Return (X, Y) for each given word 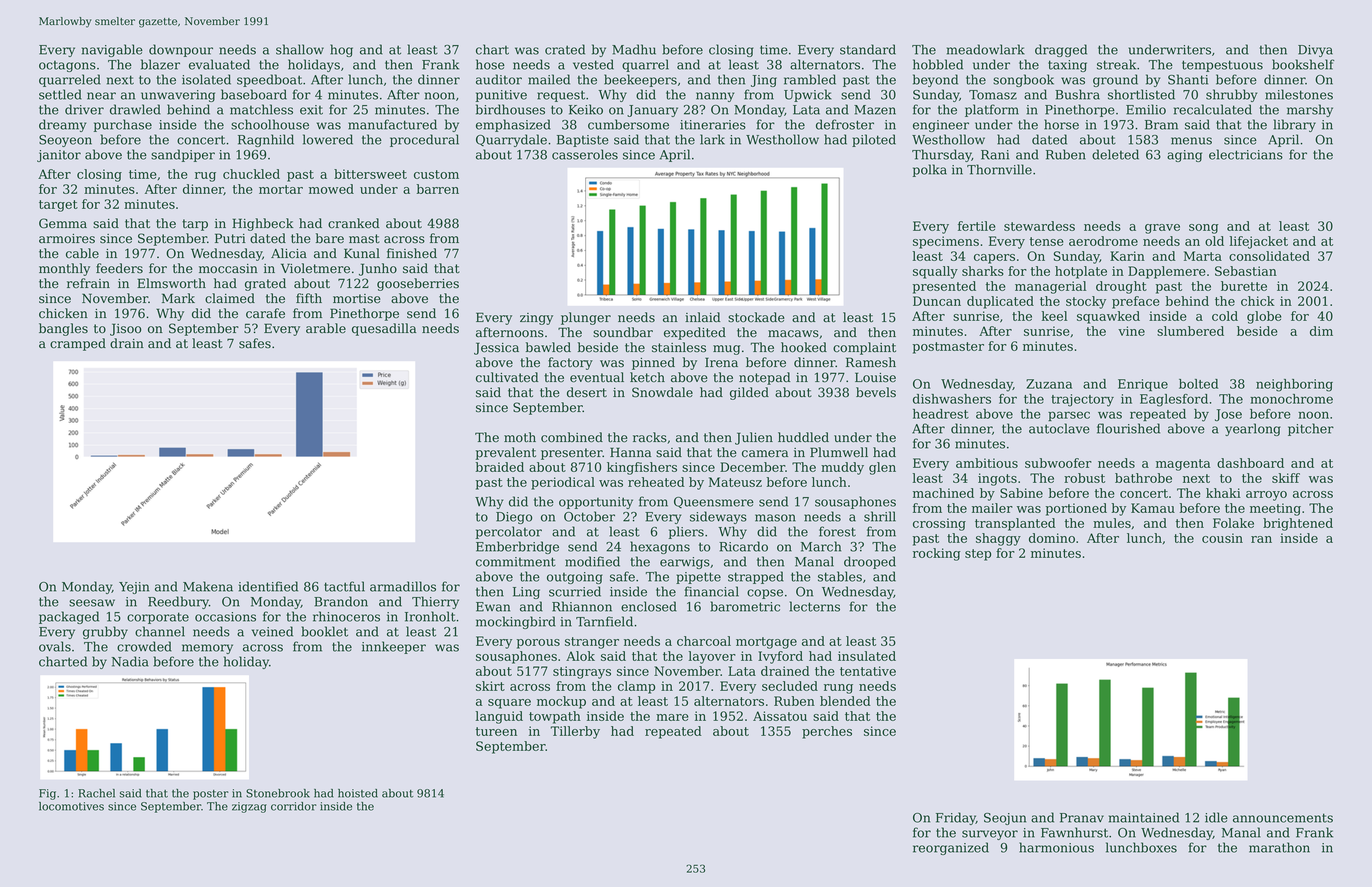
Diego (514, 518)
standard (868, 49)
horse (1061, 124)
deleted (1115, 154)
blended (845, 701)
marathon (1279, 847)
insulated (867, 656)
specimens (946, 242)
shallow (300, 49)
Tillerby (575, 732)
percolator (509, 532)
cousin (1222, 538)
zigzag (249, 807)
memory (207, 649)
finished (412, 253)
